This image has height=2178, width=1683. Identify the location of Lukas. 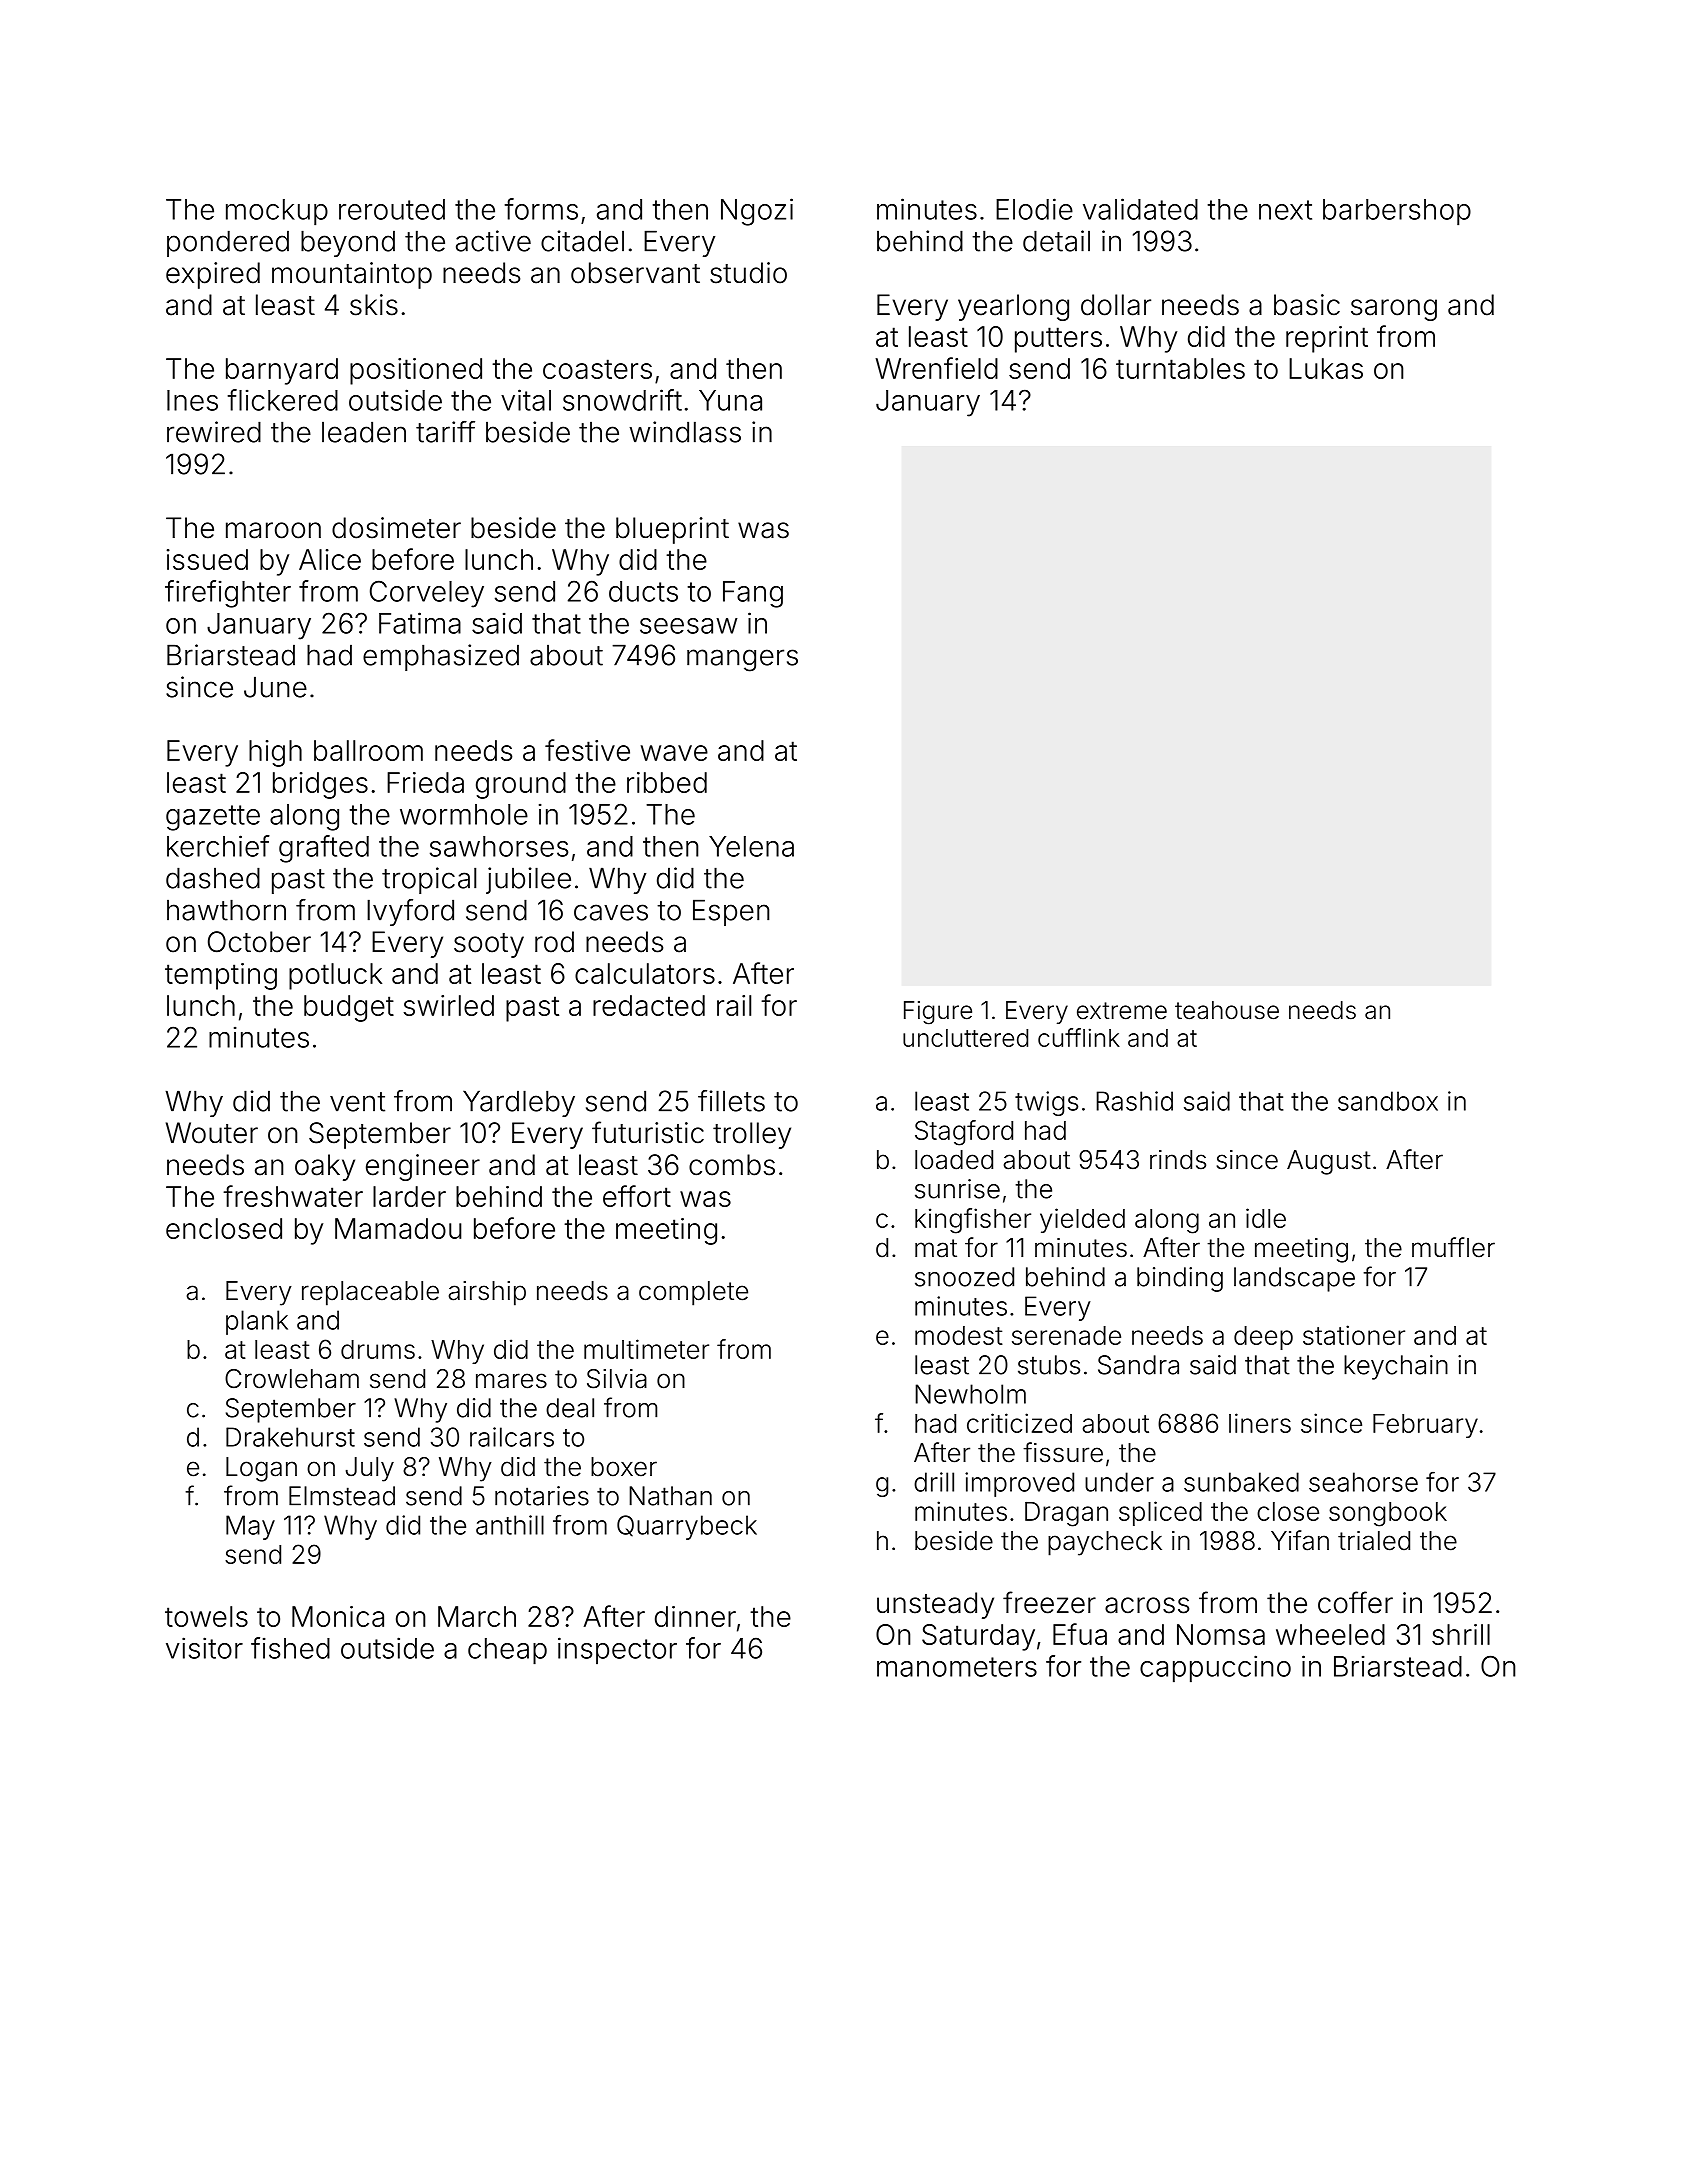
(1326, 368).
